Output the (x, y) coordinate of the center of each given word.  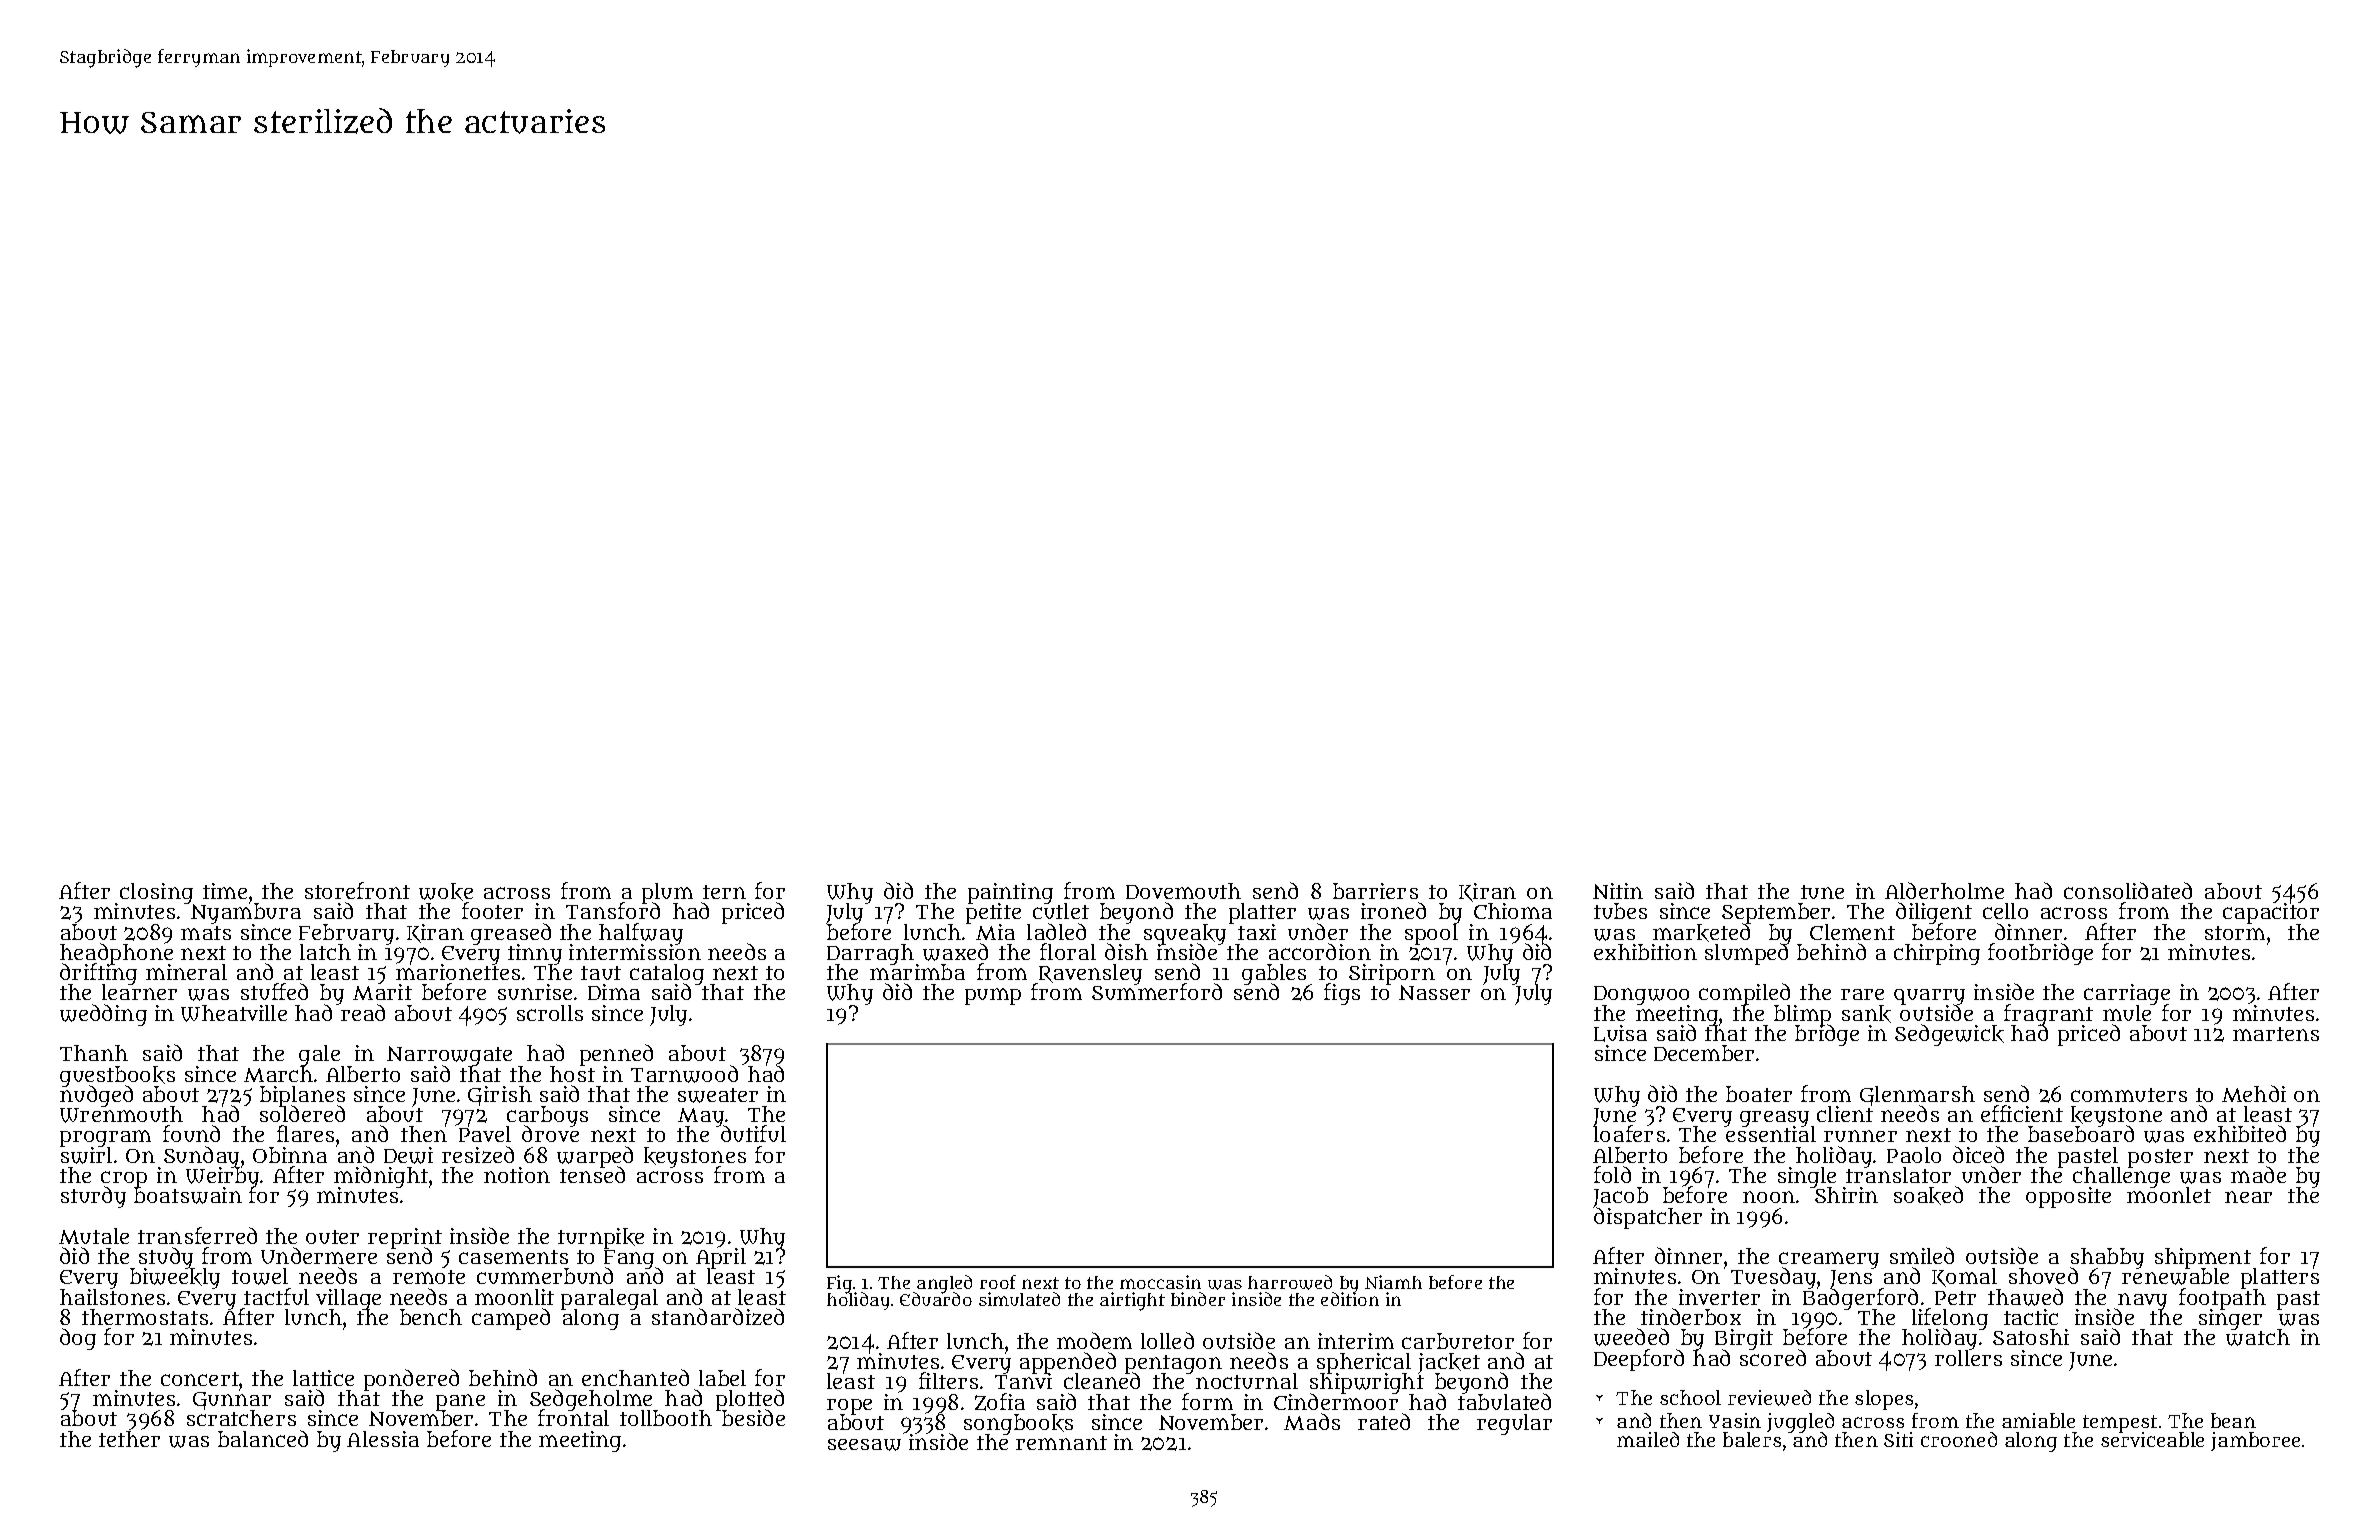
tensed (592, 1175)
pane (460, 1403)
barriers (1375, 891)
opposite (2068, 1197)
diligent (1934, 913)
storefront (357, 890)
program (105, 1139)
